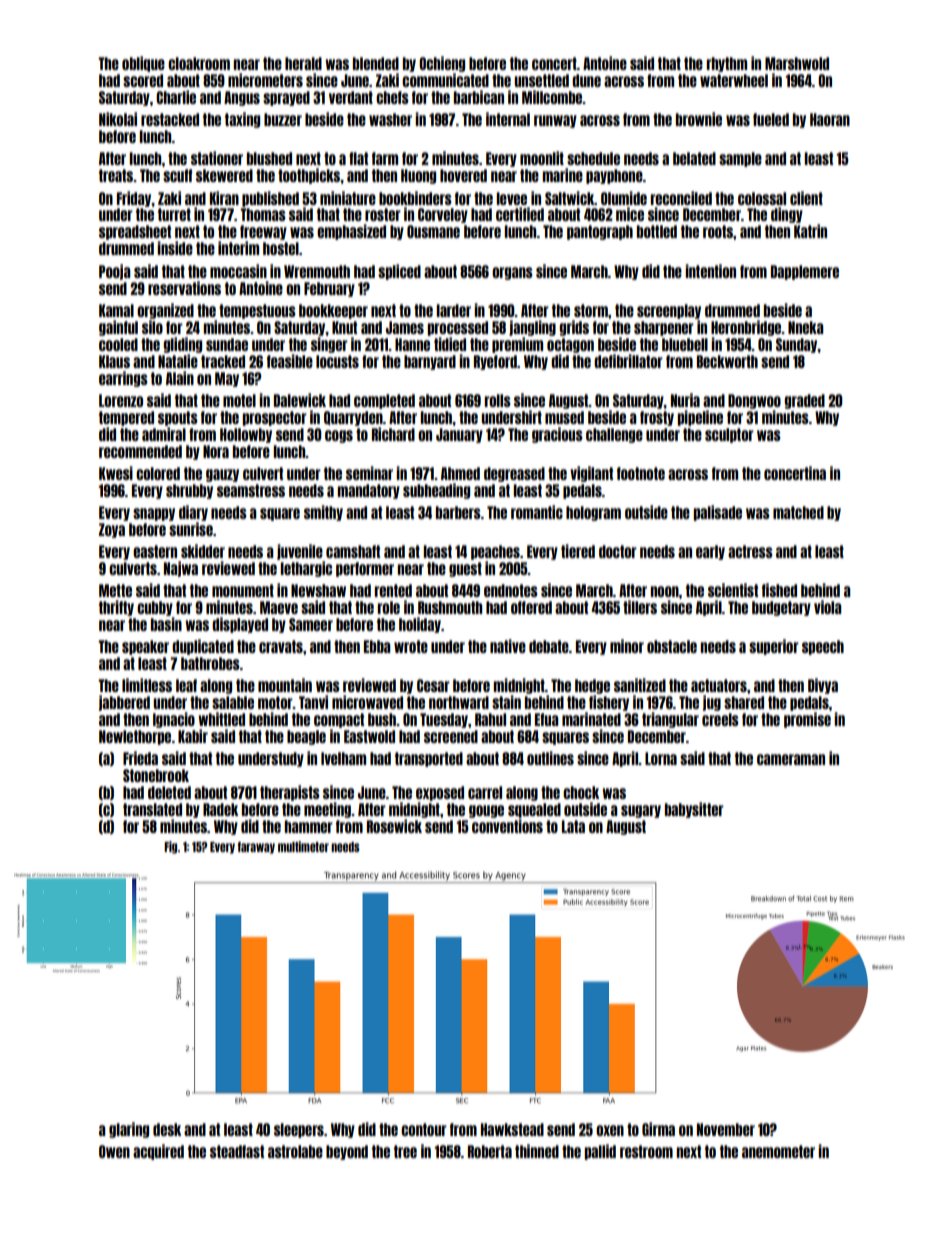  Describe the element at coordinates (806, 198) in the screenshot. I see `client` at that location.
